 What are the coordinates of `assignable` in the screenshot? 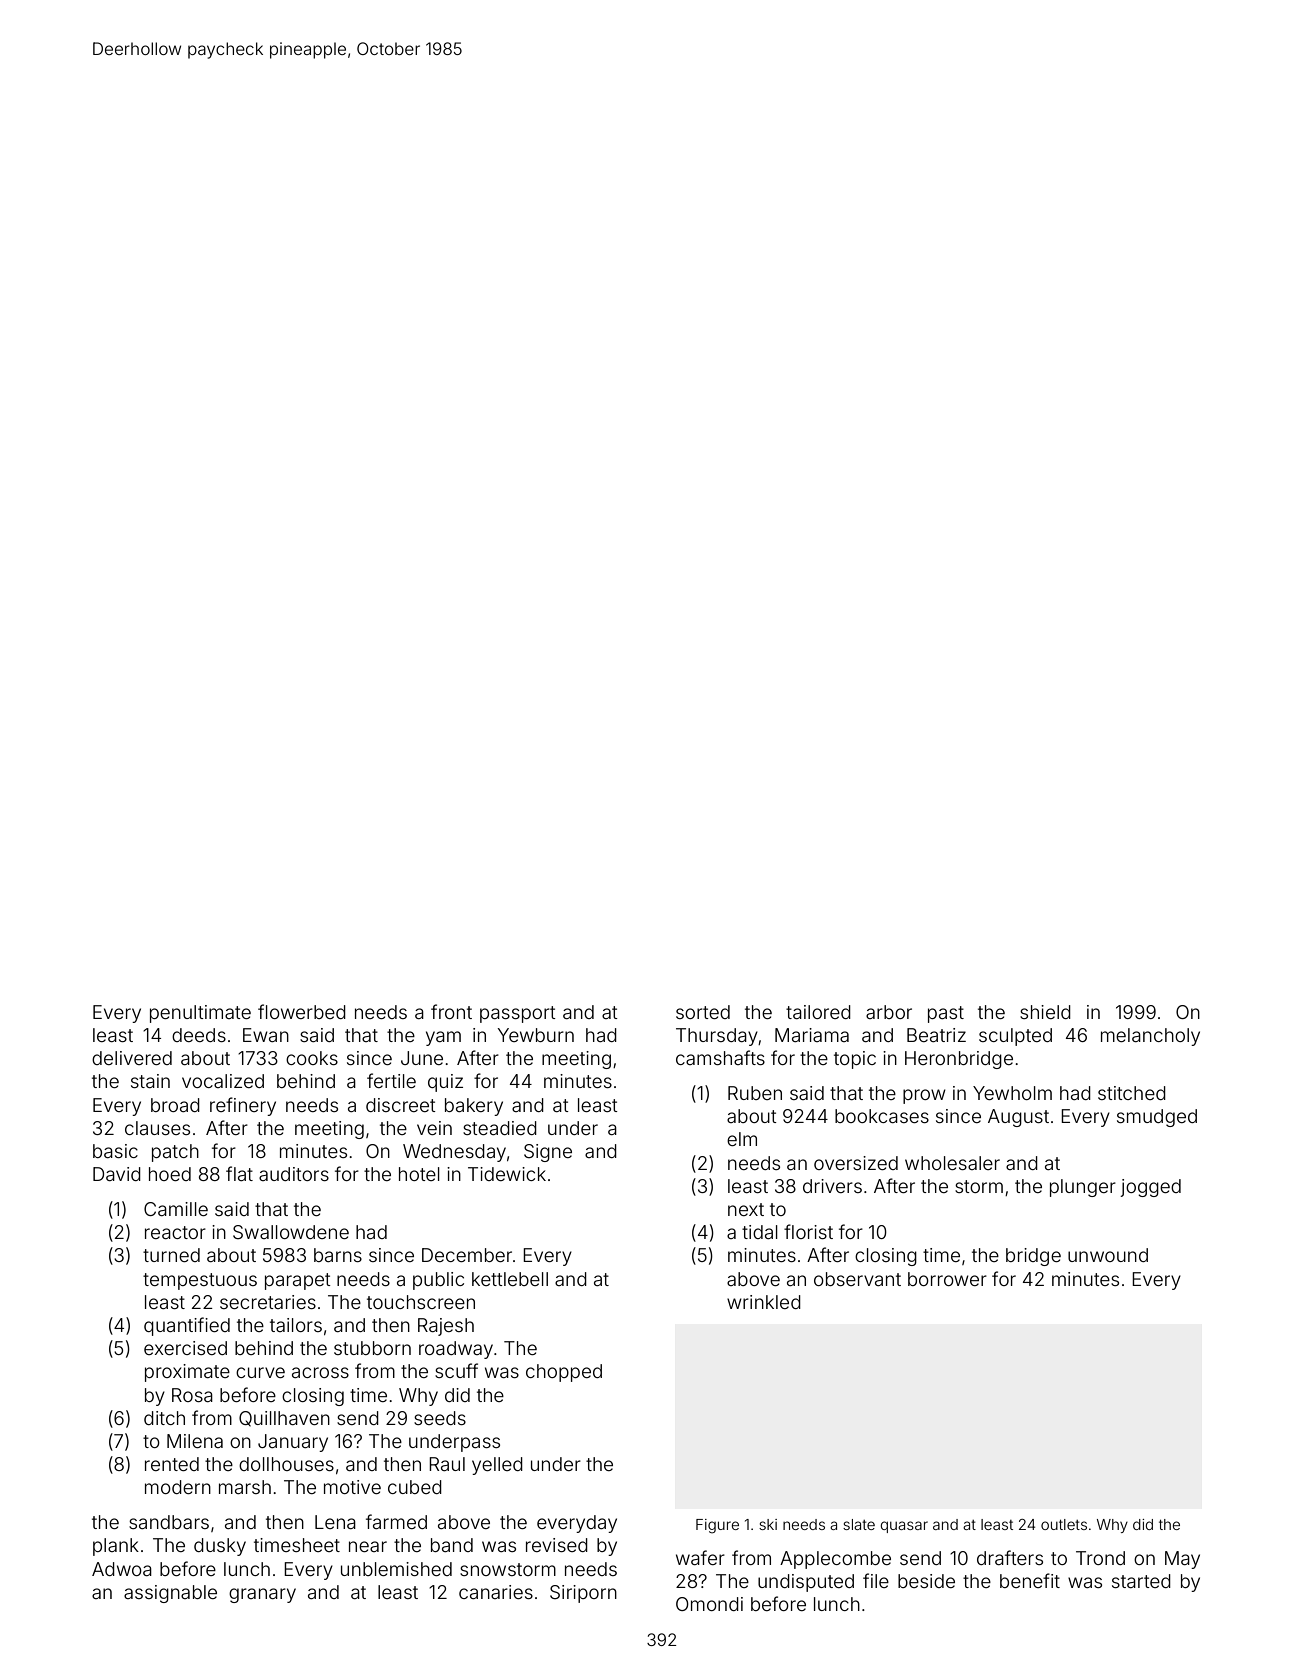 It's located at (170, 1594).
